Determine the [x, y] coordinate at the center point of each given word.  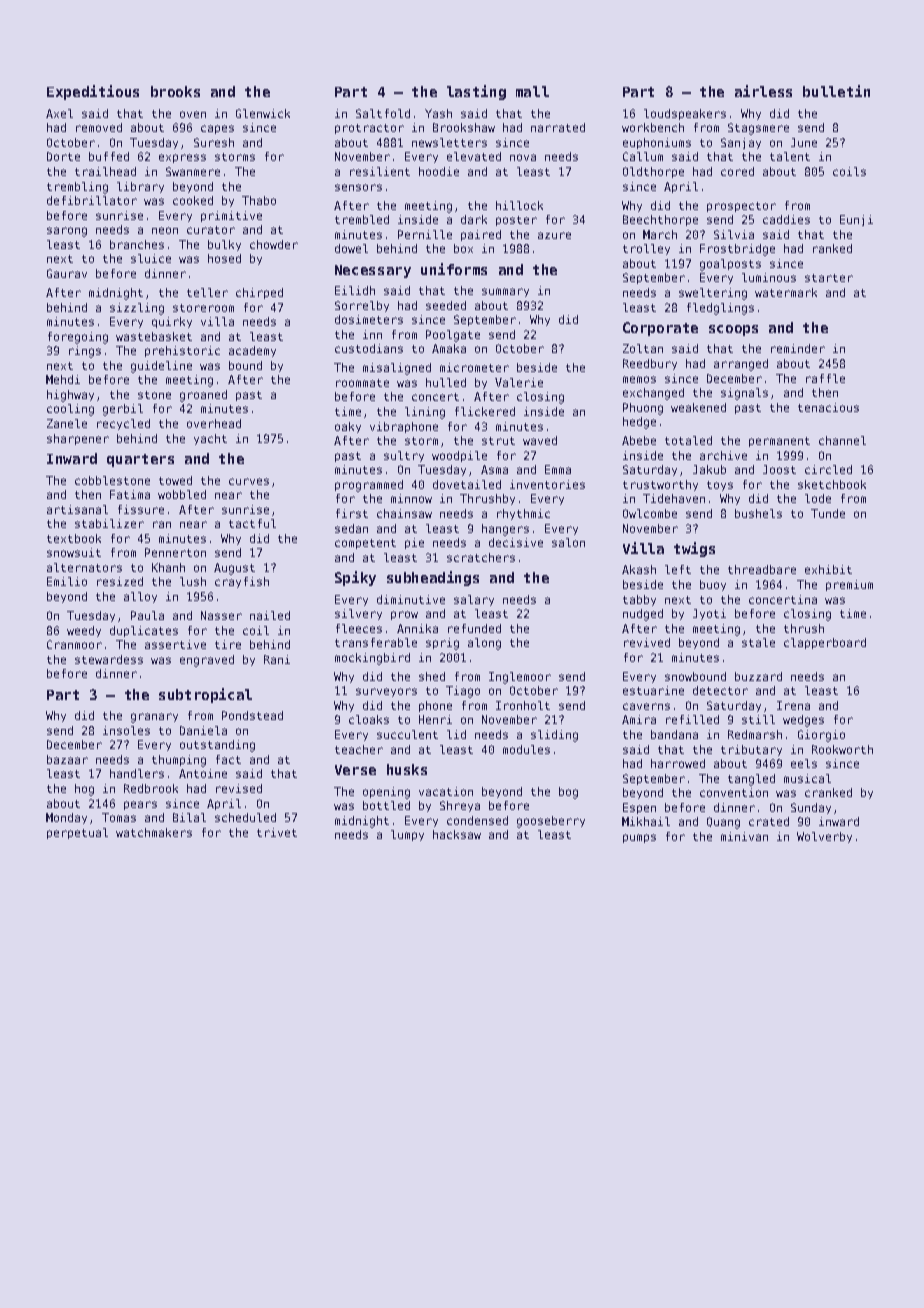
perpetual [77, 833]
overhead [214, 423]
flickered [485, 411]
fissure [141, 509]
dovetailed [467, 484]
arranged [741, 365]
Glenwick [263, 113]
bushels [758, 513]
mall [532, 91]
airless [763, 91]
